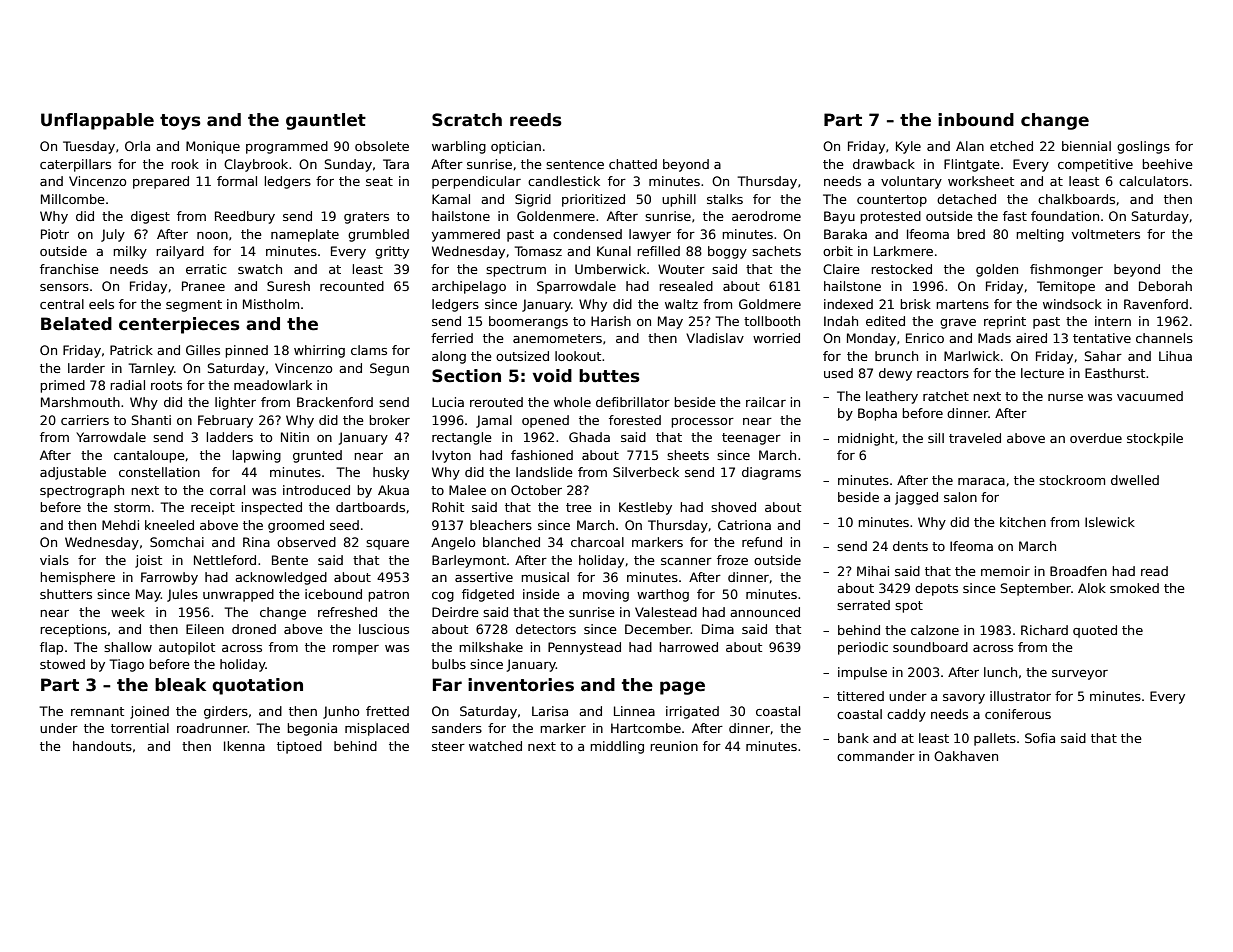  Describe the element at coordinates (1135, 480) in the page. I see `dwelled` at that location.
